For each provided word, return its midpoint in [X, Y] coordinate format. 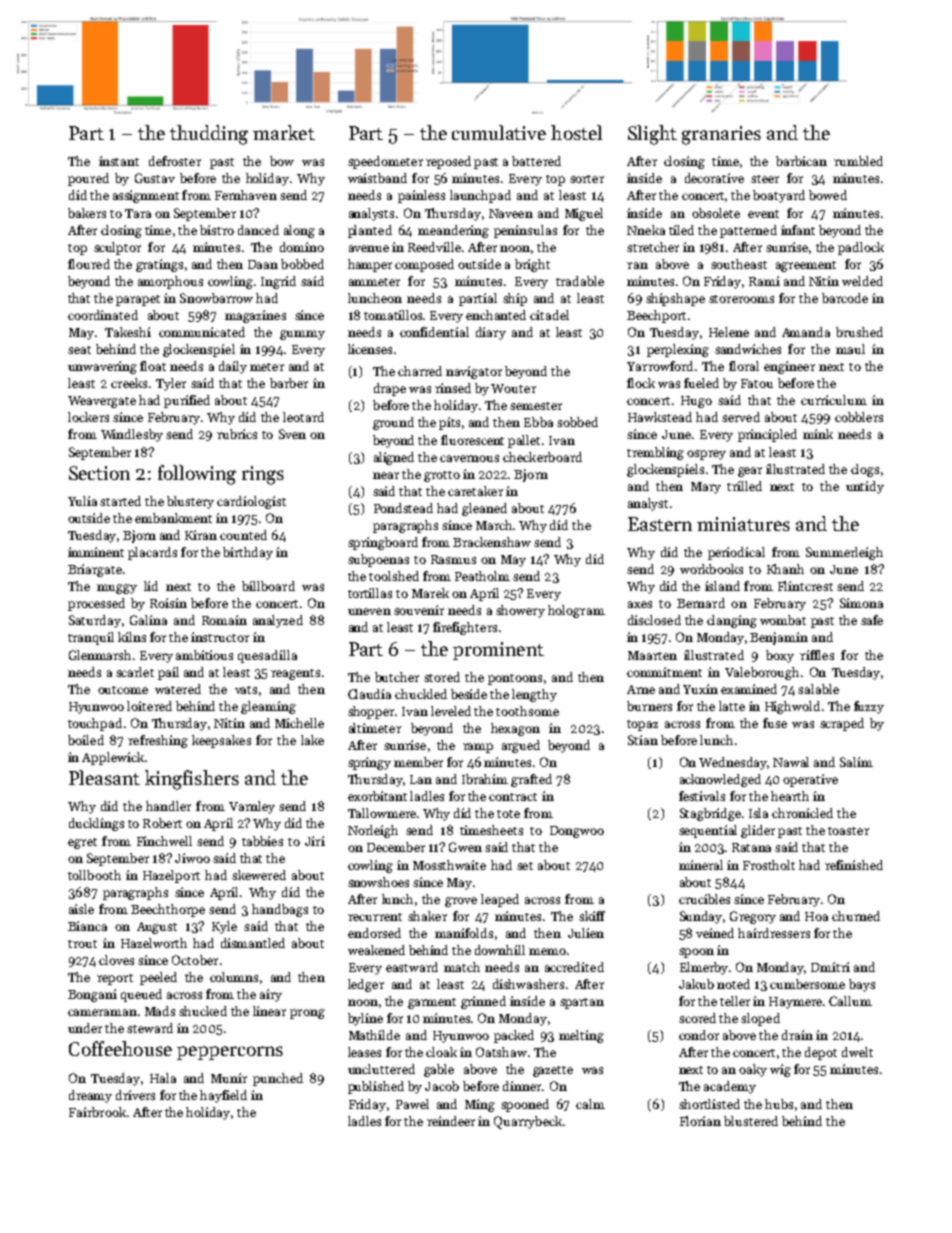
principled [767, 435]
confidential [434, 332]
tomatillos [394, 315]
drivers [135, 1095]
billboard [268, 586]
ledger [366, 985]
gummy [302, 335]
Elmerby [704, 968]
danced [258, 230]
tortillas [370, 593]
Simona [861, 603]
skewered [259, 875]
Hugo [696, 402]
